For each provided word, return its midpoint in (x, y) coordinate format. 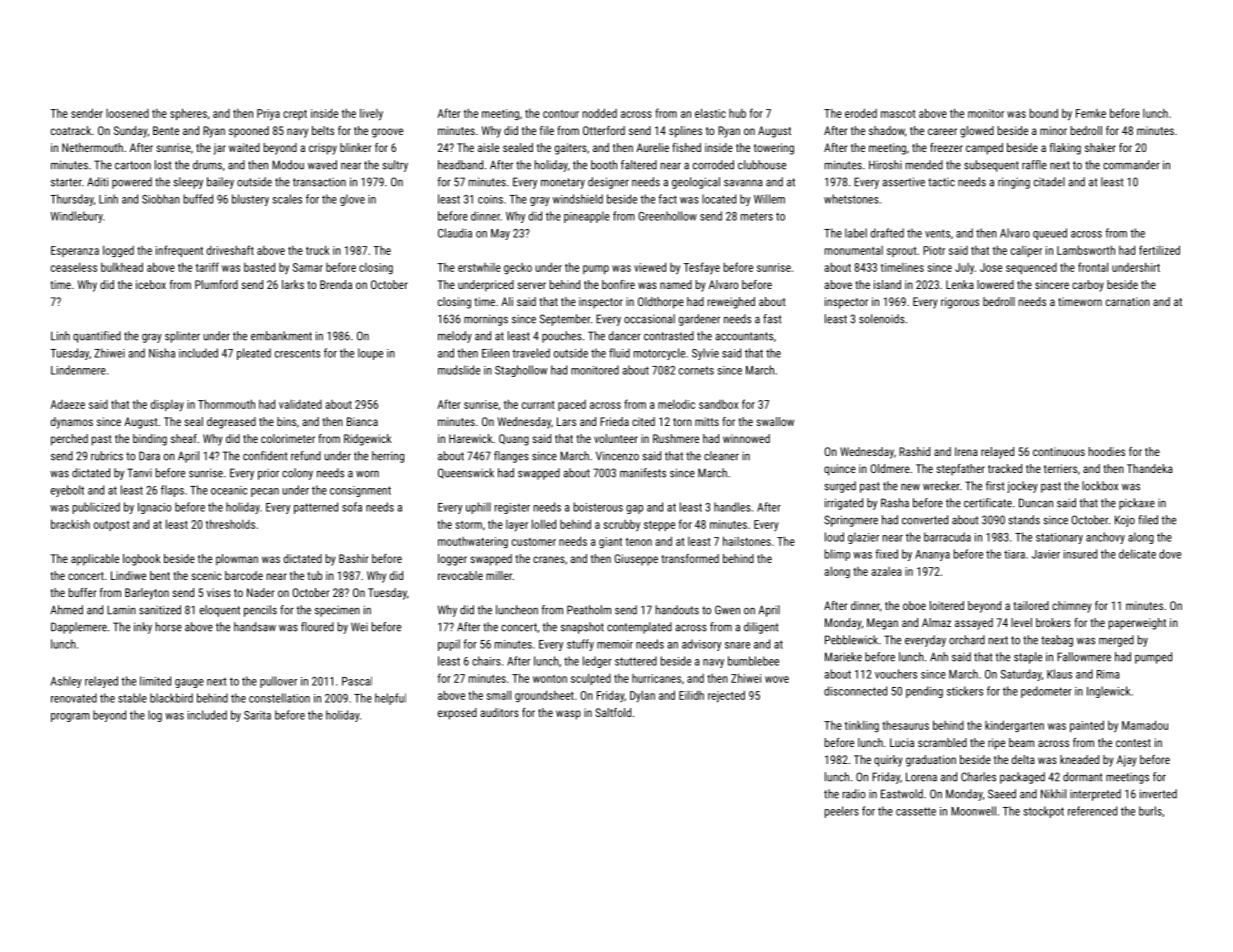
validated (300, 404)
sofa (352, 507)
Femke (1091, 113)
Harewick (471, 438)
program (70, 717)
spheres (188, 114)
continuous (1059, 451)
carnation (1128, 301)
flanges (511, 457)
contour (561, 114)
